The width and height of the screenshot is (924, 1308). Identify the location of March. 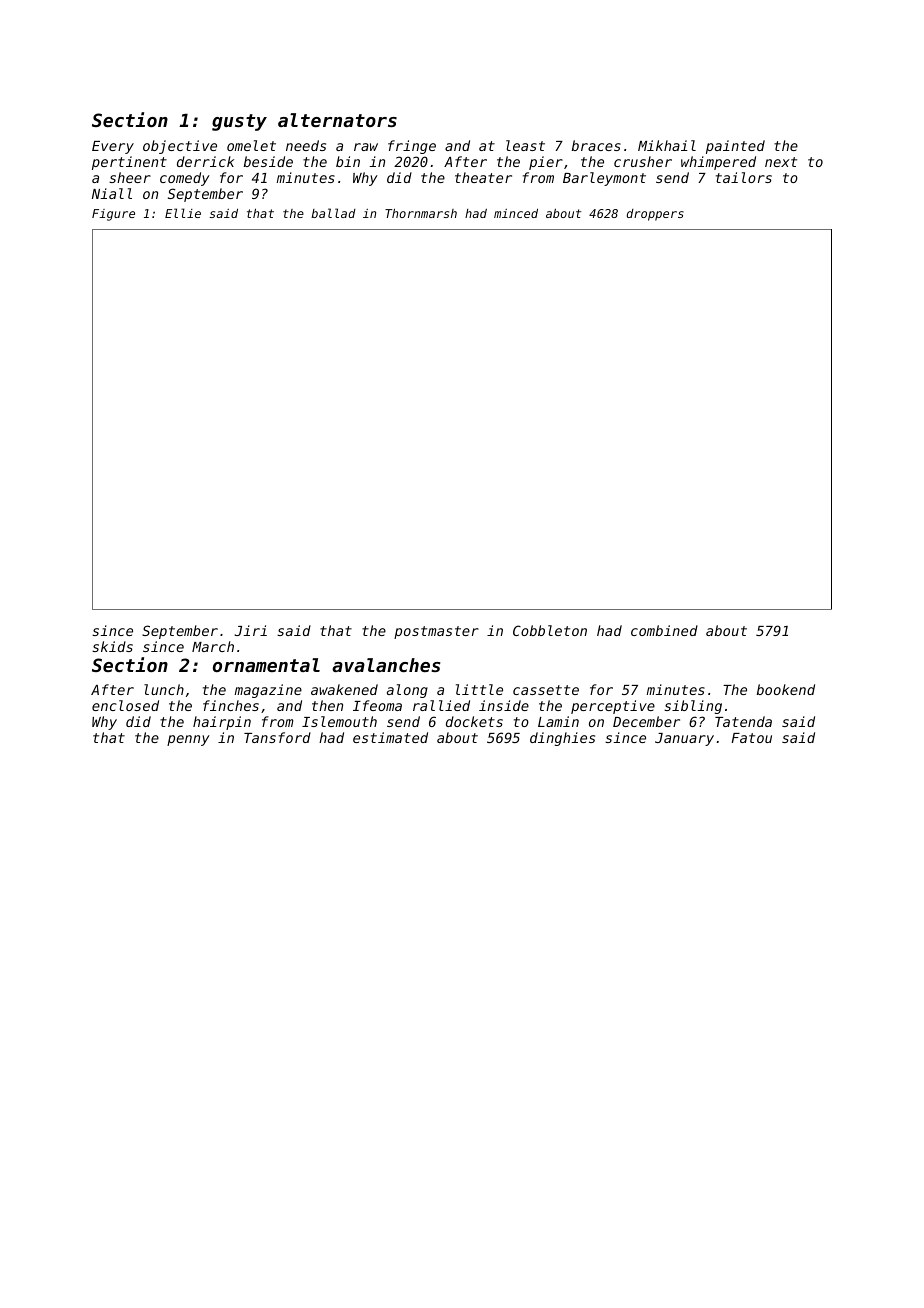
(213, 646).
